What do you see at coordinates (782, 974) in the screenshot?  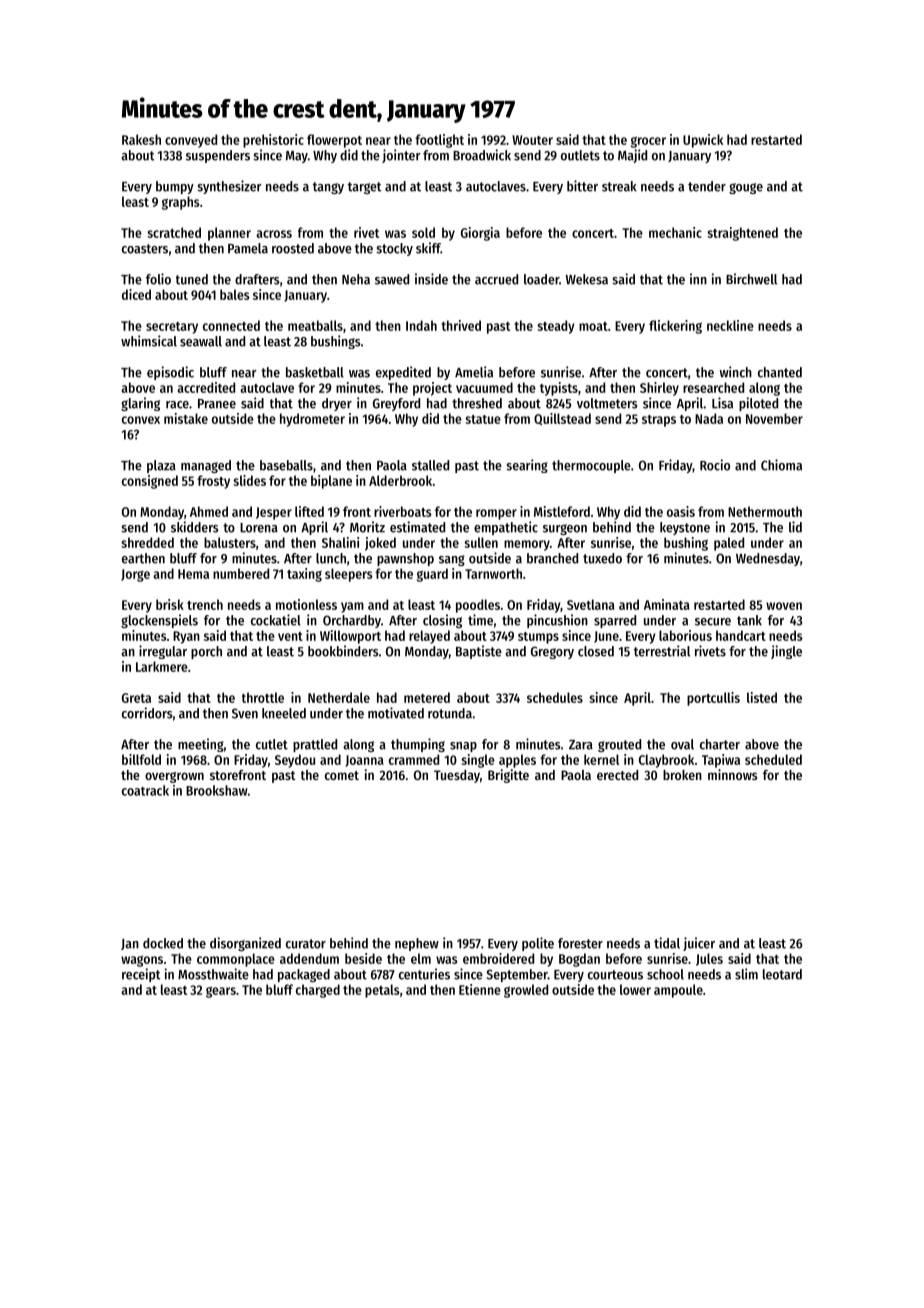 I see `leotard` at bounding box center [782, 974].
